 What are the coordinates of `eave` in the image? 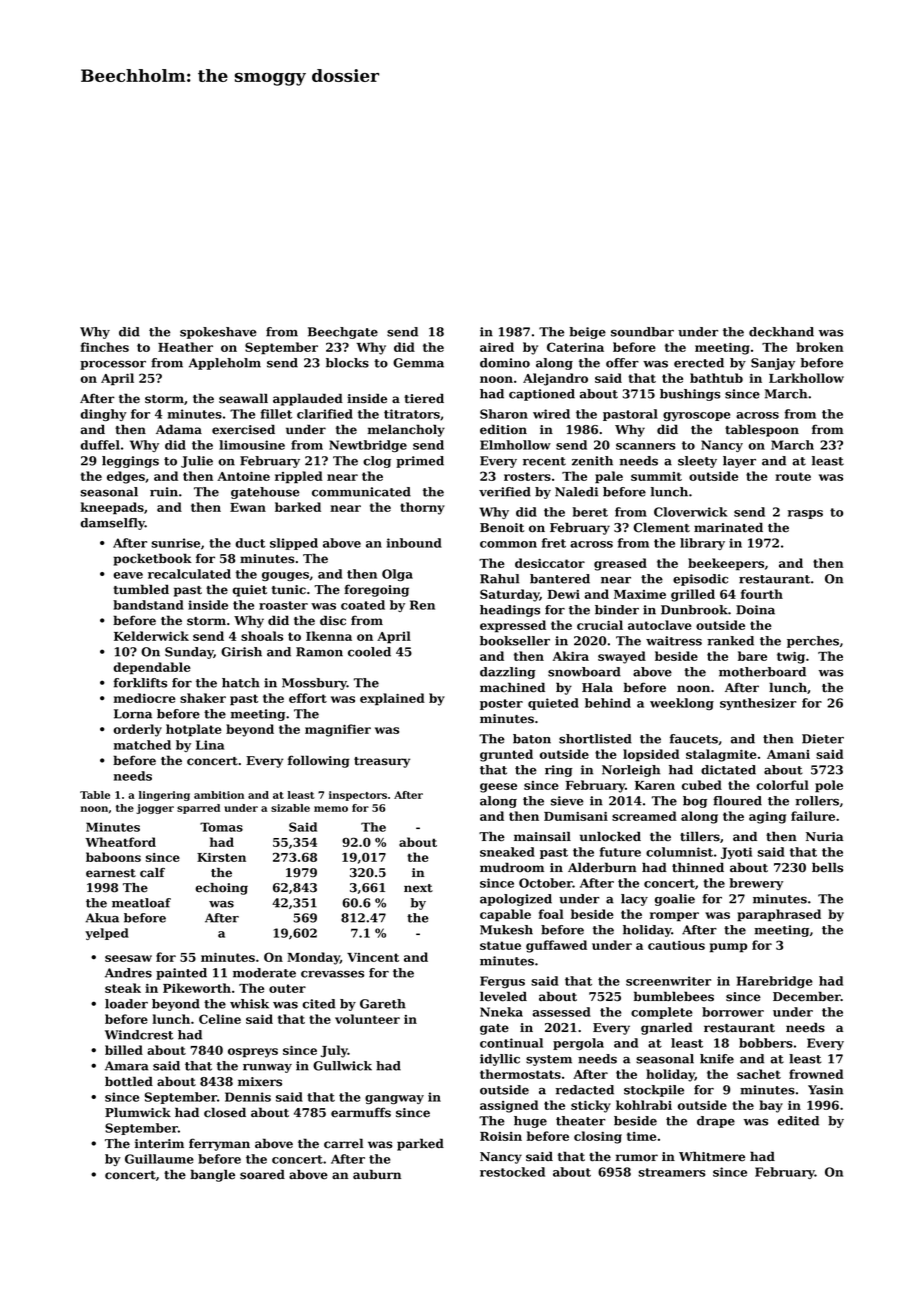 It's located at (128, 575).
